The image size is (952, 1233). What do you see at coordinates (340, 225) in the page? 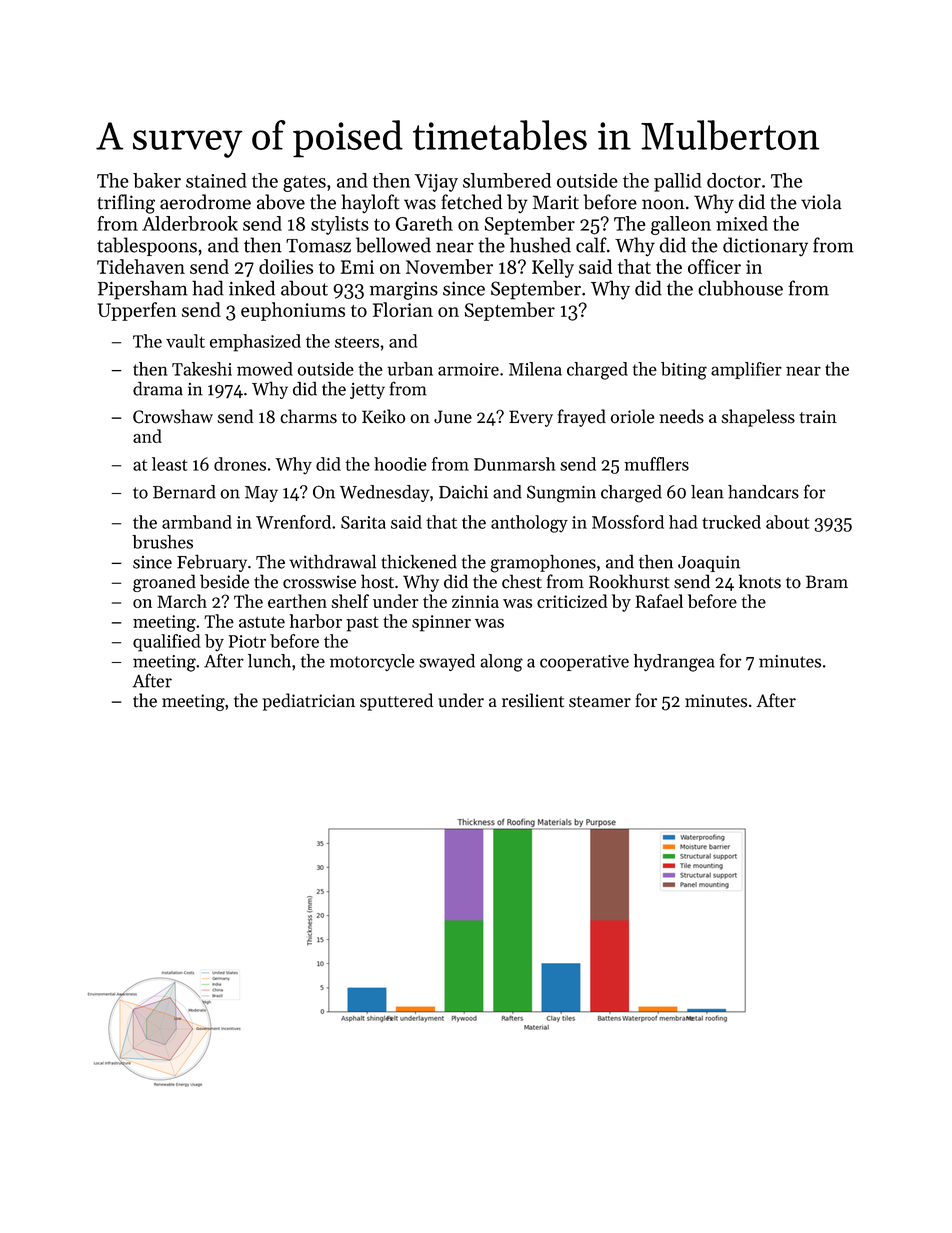
I see `stylists` at bounding box center [340, 225].
